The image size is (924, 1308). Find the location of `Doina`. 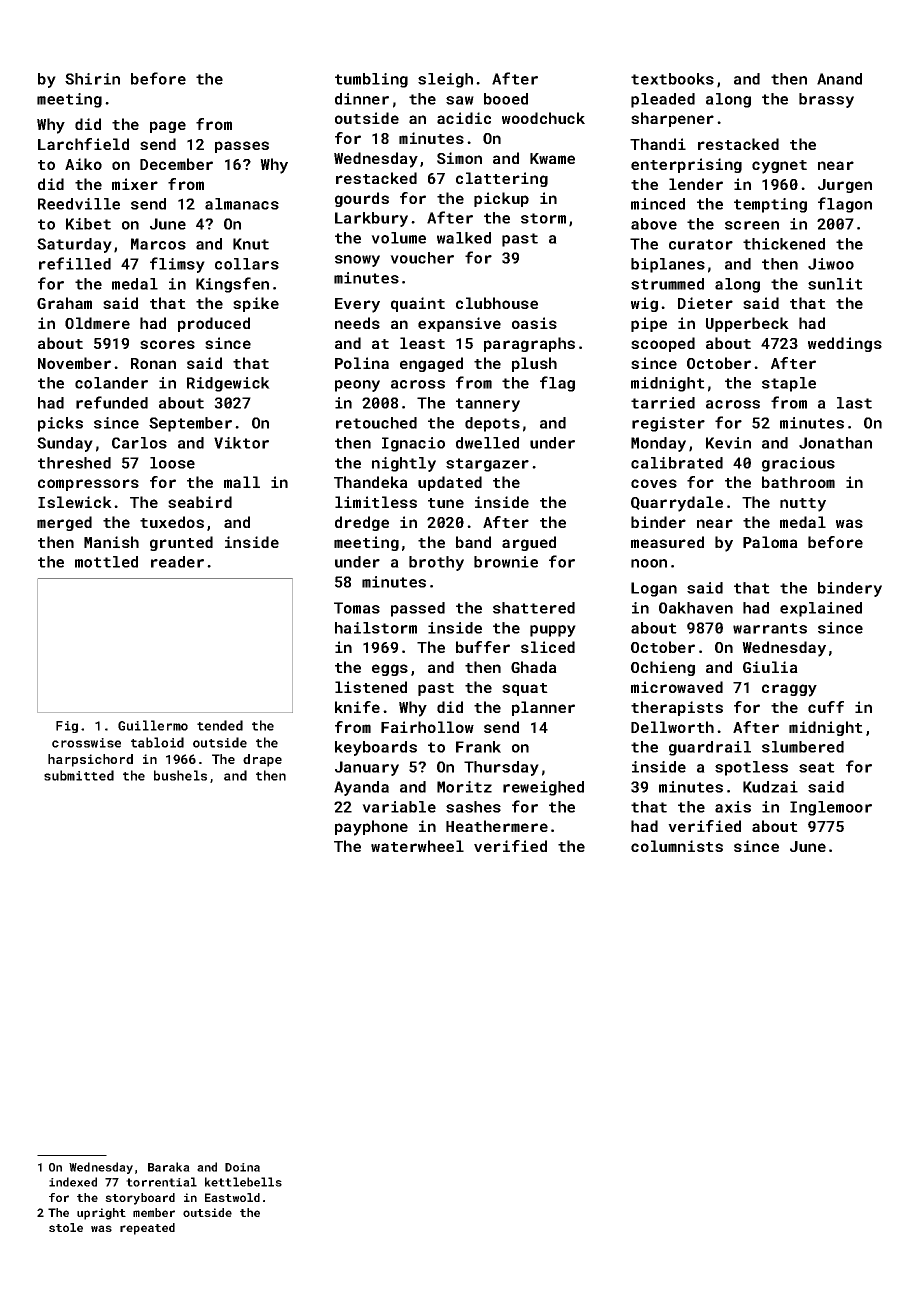

Doina is located at coordinates (242, 1167).
